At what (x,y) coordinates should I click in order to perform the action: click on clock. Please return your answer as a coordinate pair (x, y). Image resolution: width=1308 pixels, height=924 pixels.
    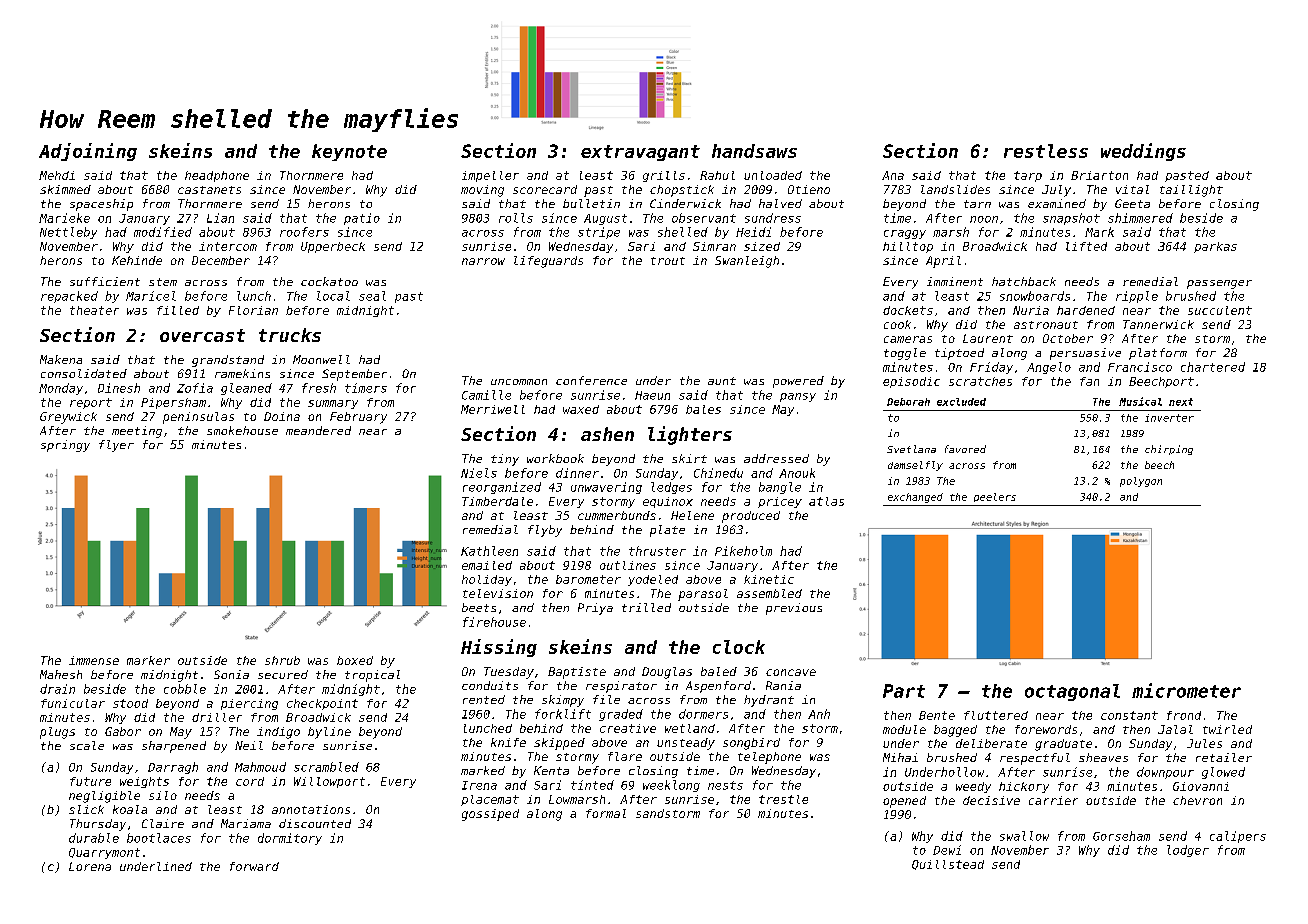
    Looking at the image, I should click on (739, 647).
